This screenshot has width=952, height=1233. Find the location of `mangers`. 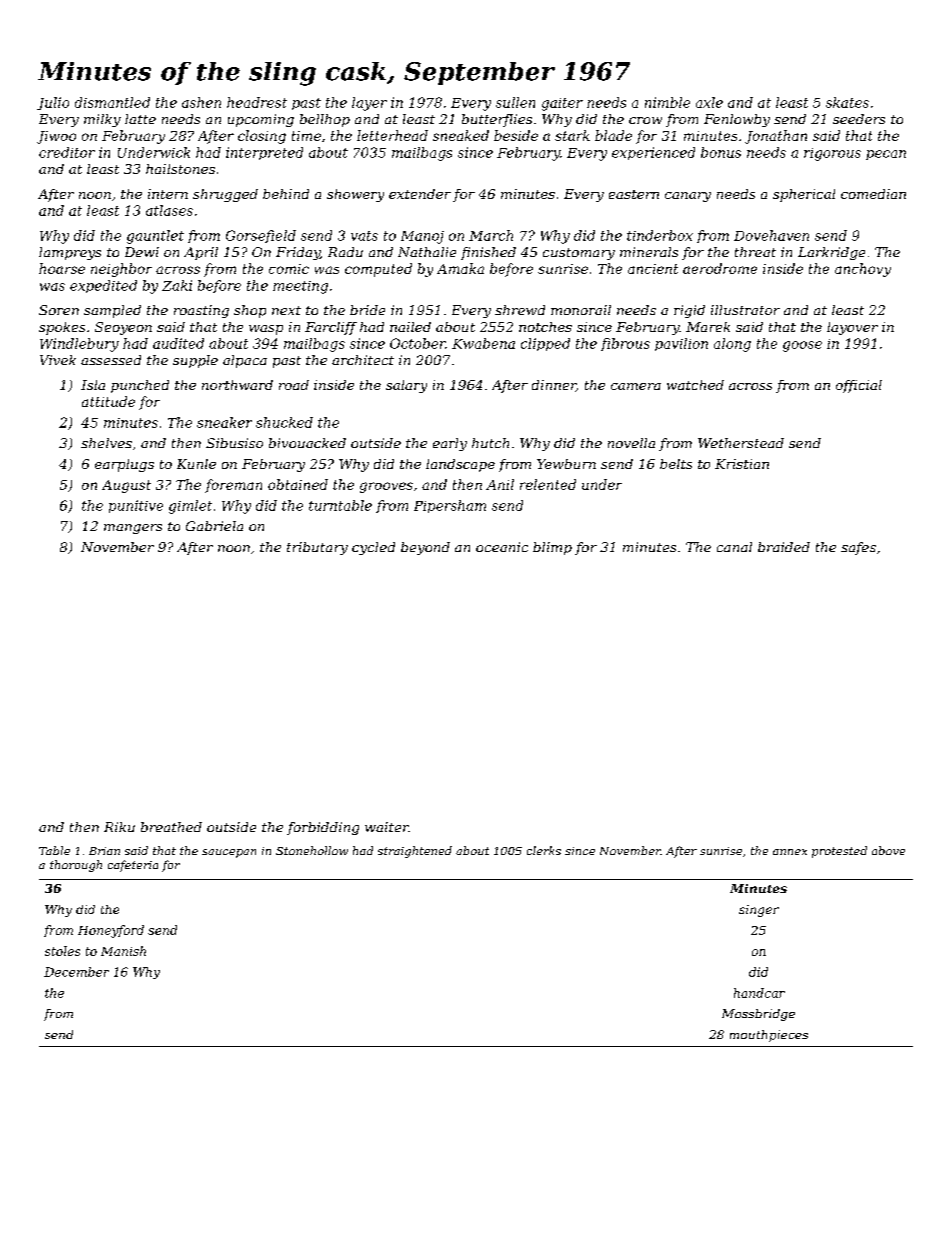

mangers is located at coordinates (133, 529).
